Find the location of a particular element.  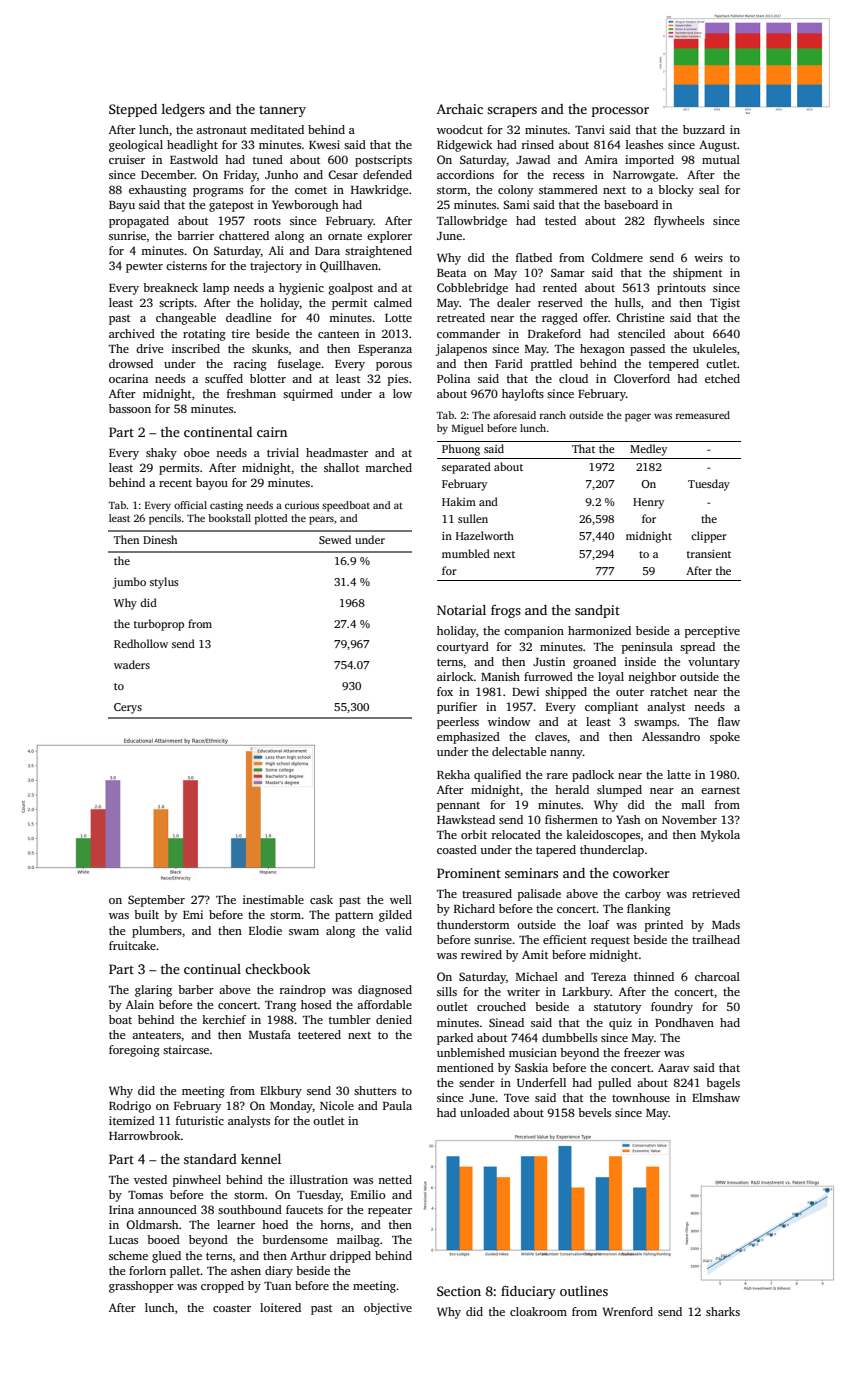

Stepped is located at coordinates (133, 110).
